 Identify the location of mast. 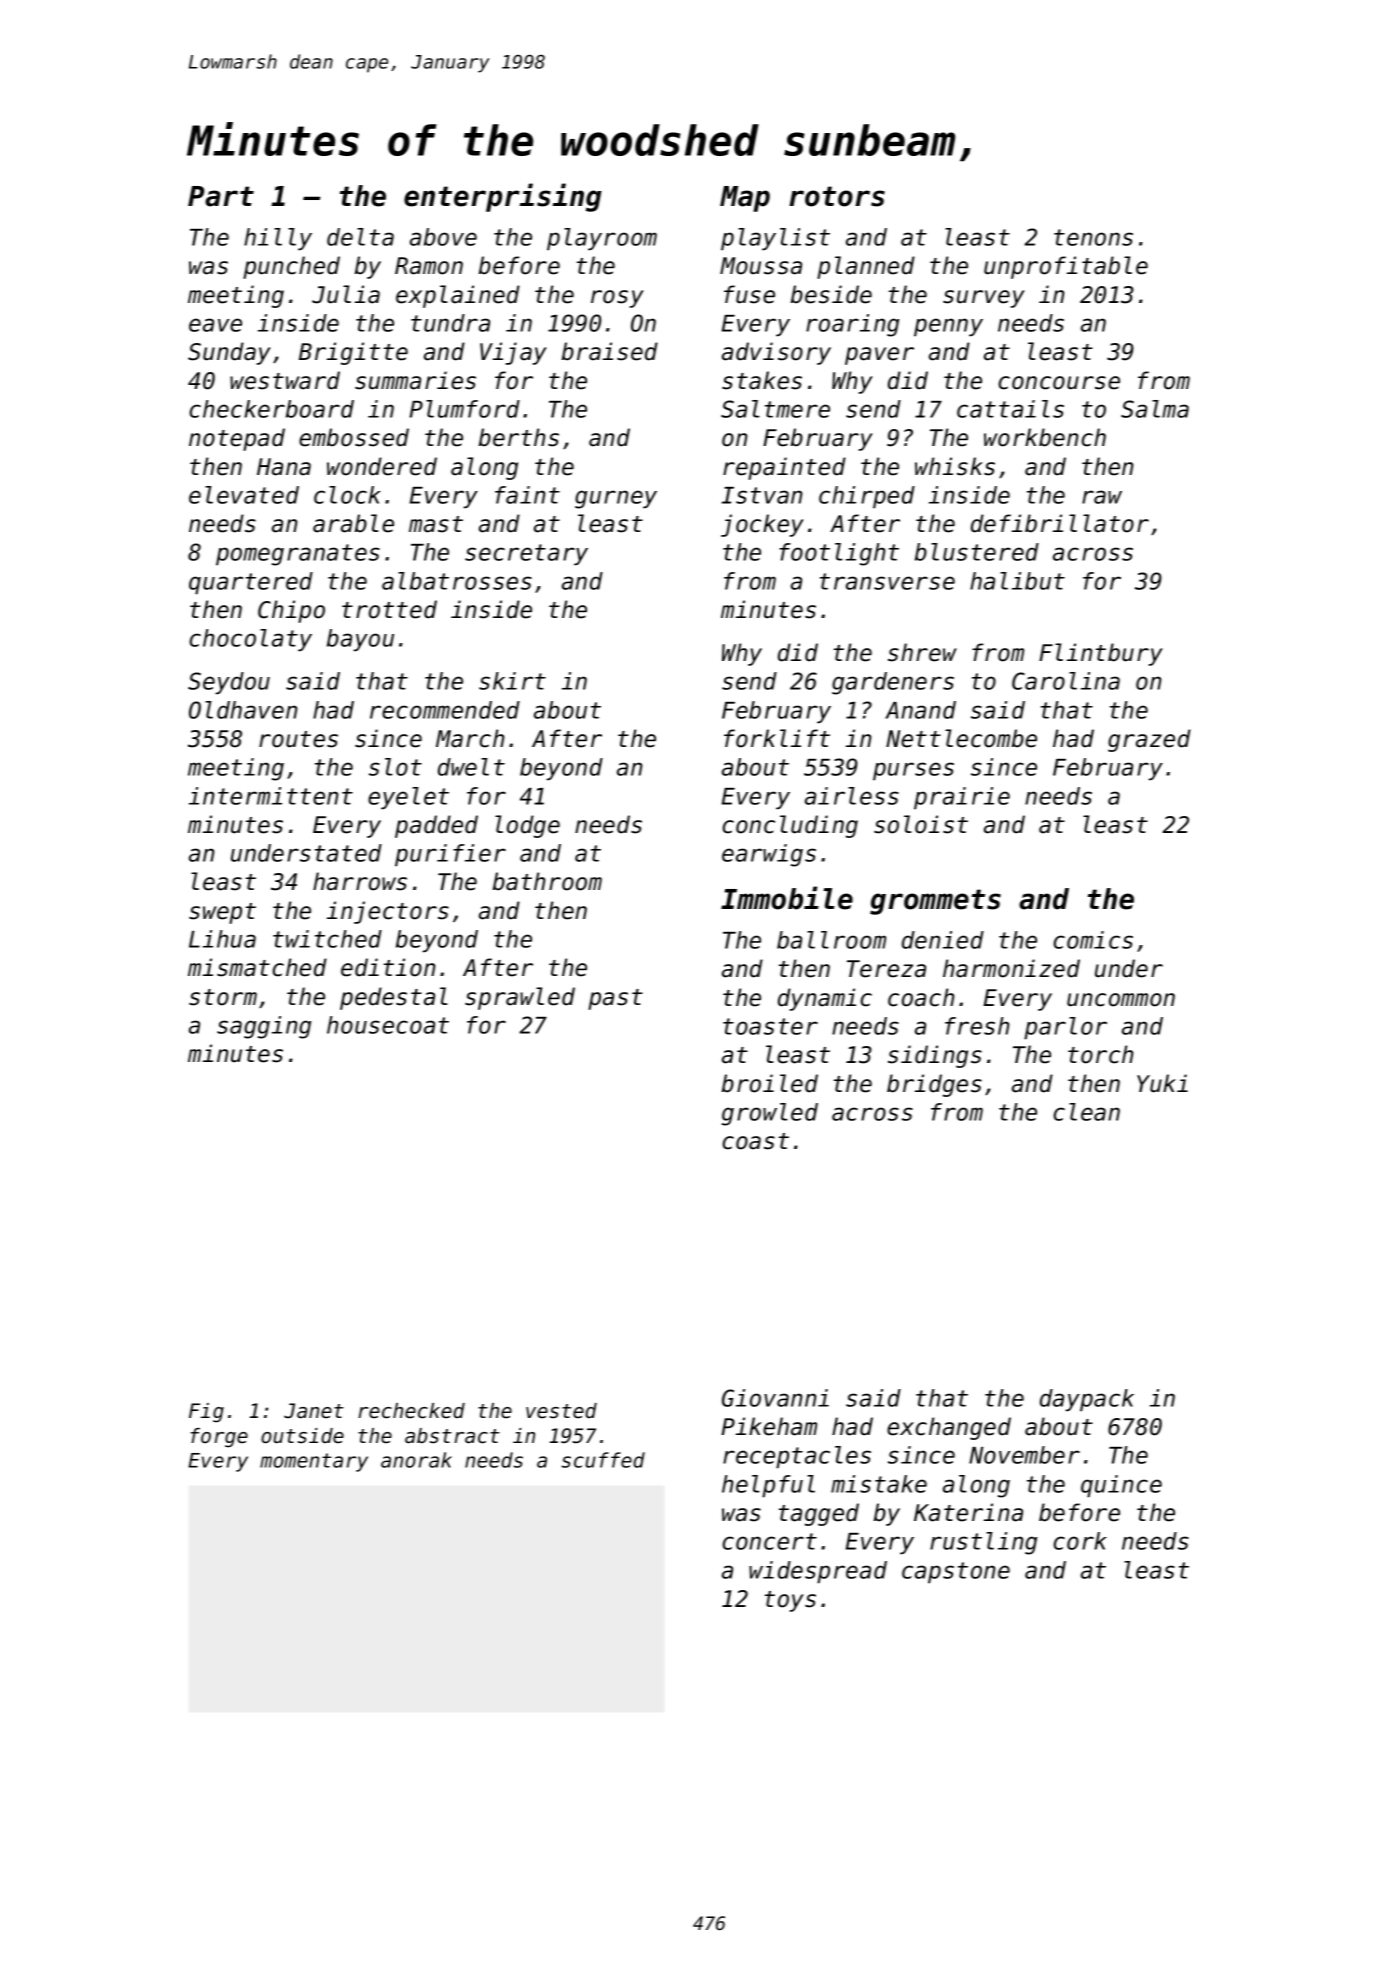
(436, 524).
